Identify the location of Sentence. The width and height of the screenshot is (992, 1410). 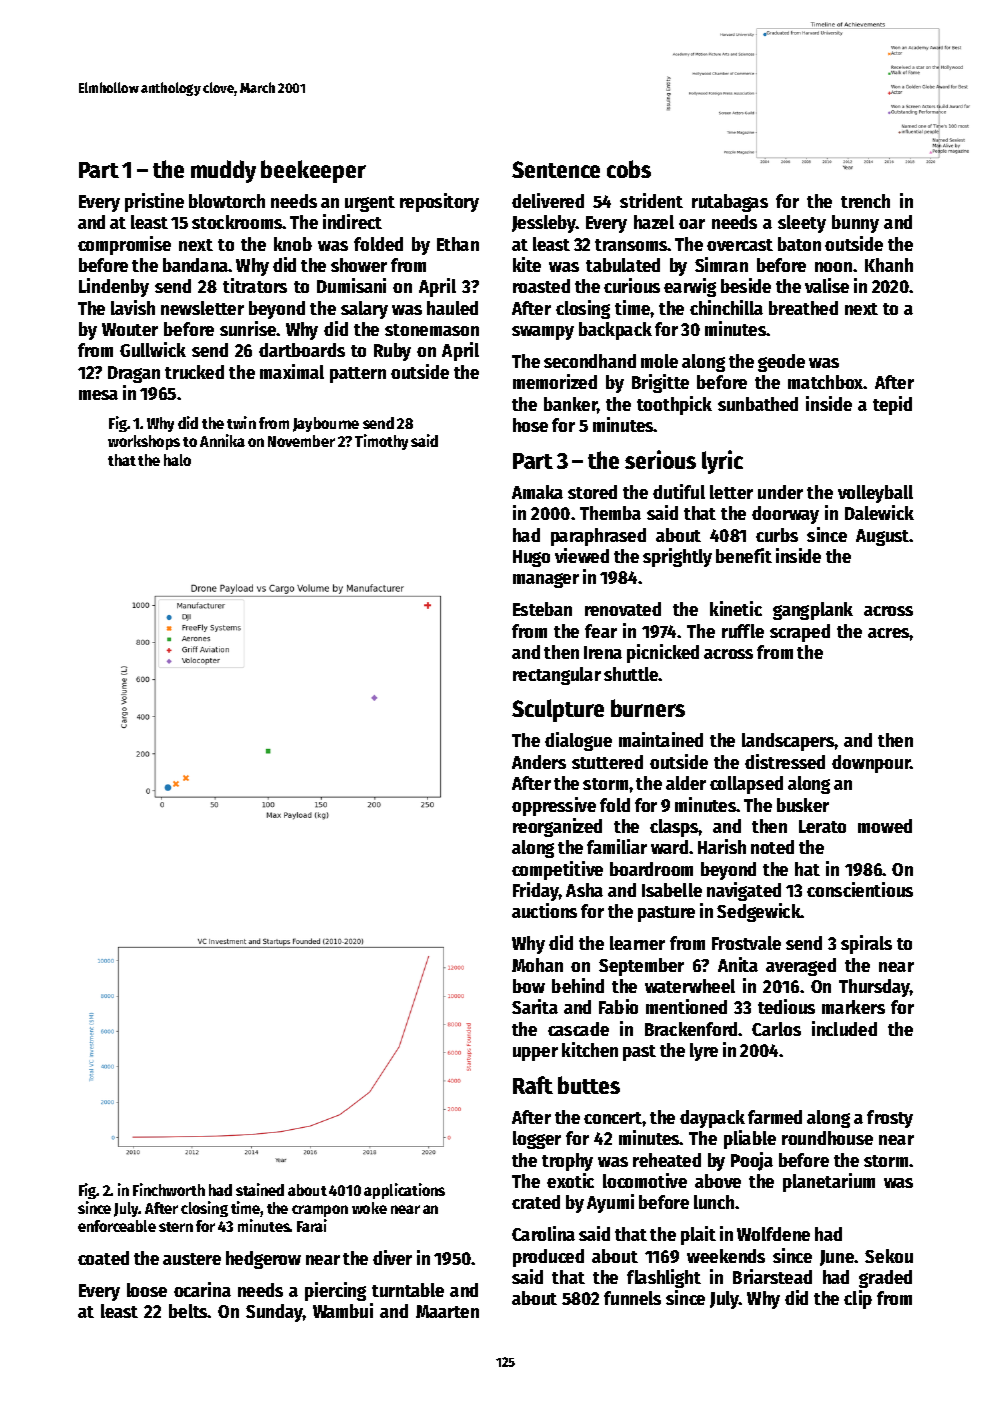
(556, 169).
